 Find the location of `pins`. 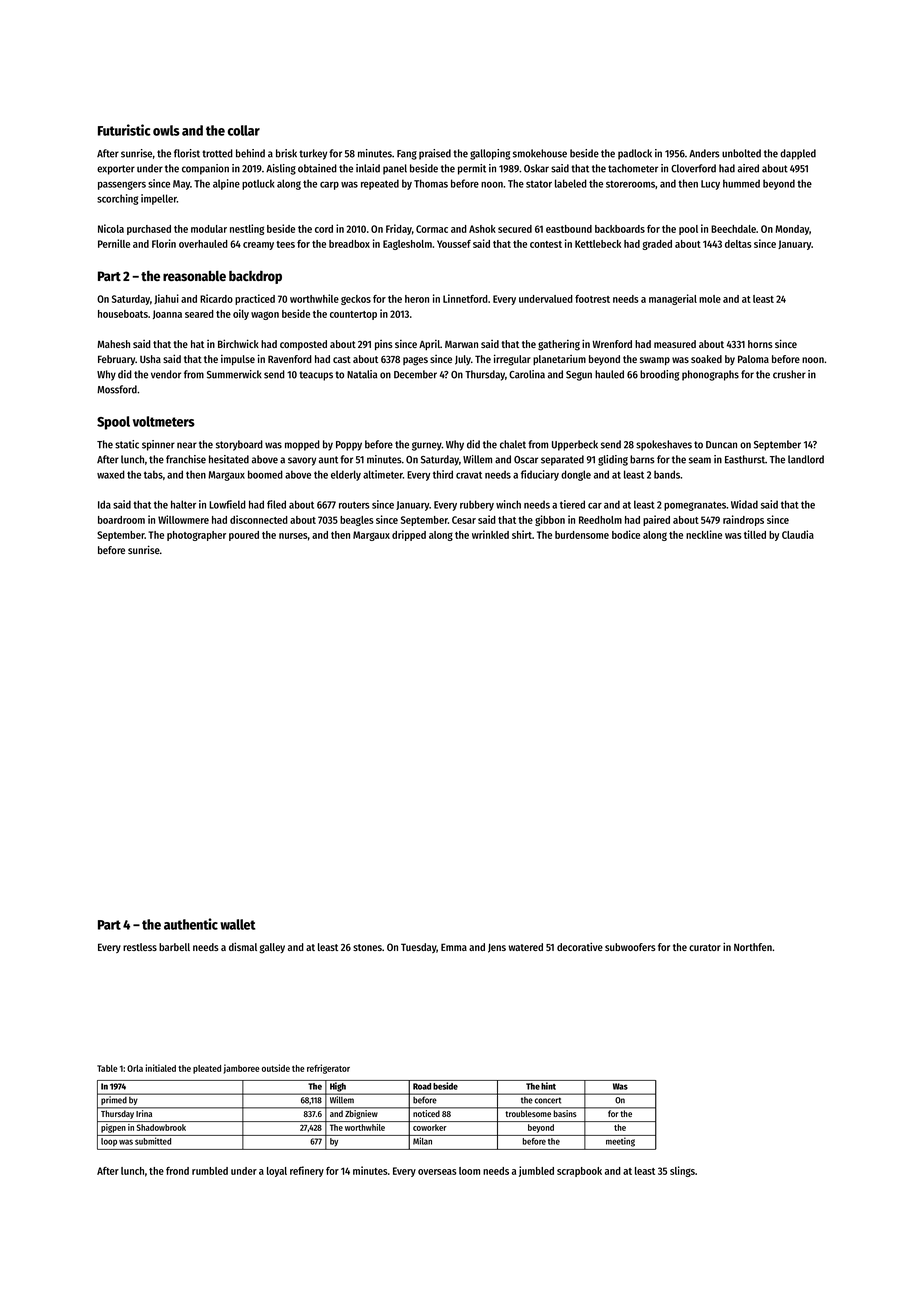

pins is located at coordinates (384, 345).
